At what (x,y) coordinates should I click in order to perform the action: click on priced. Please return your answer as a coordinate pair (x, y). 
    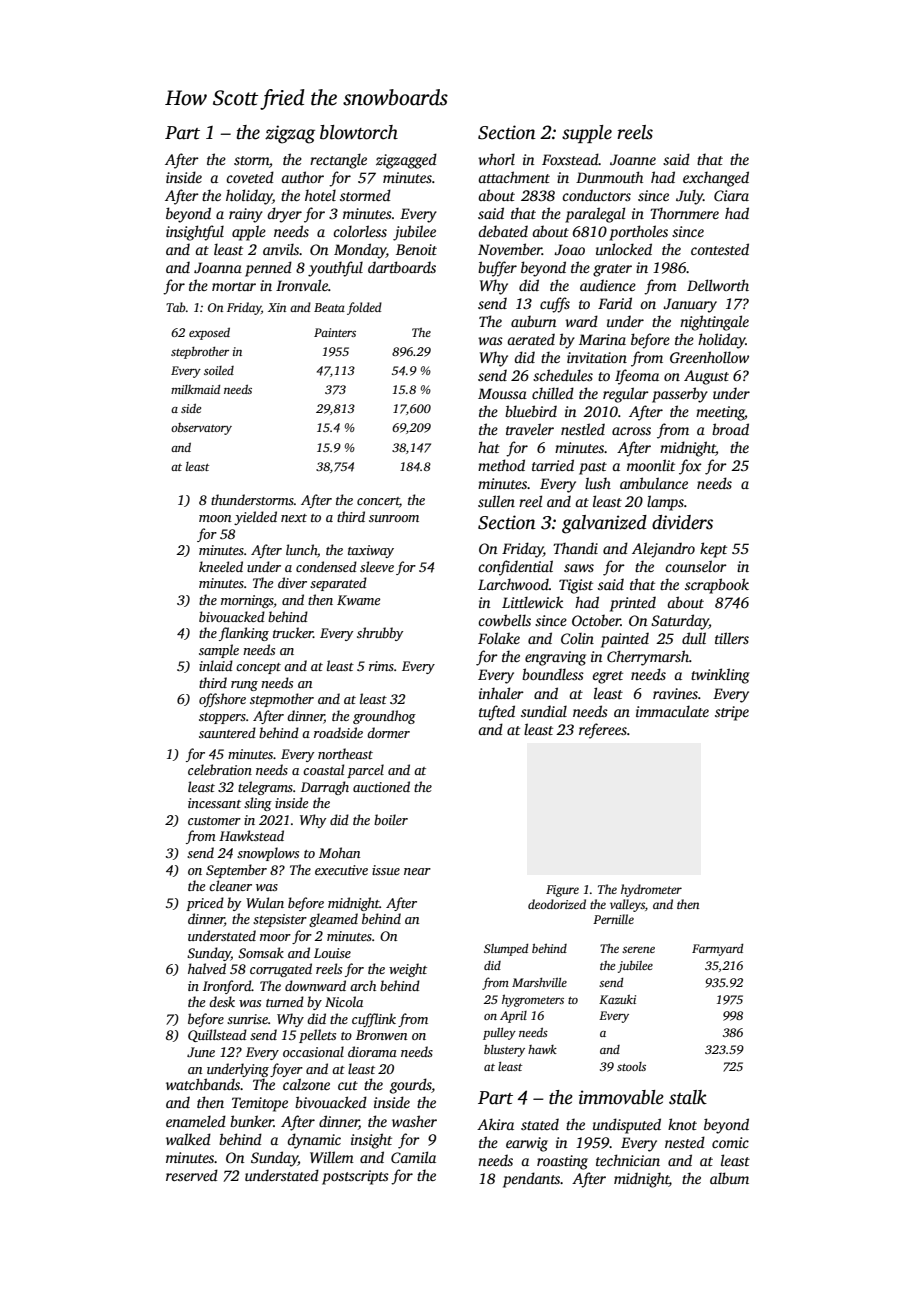
    Looking at the image, I should click on (205, 904).
